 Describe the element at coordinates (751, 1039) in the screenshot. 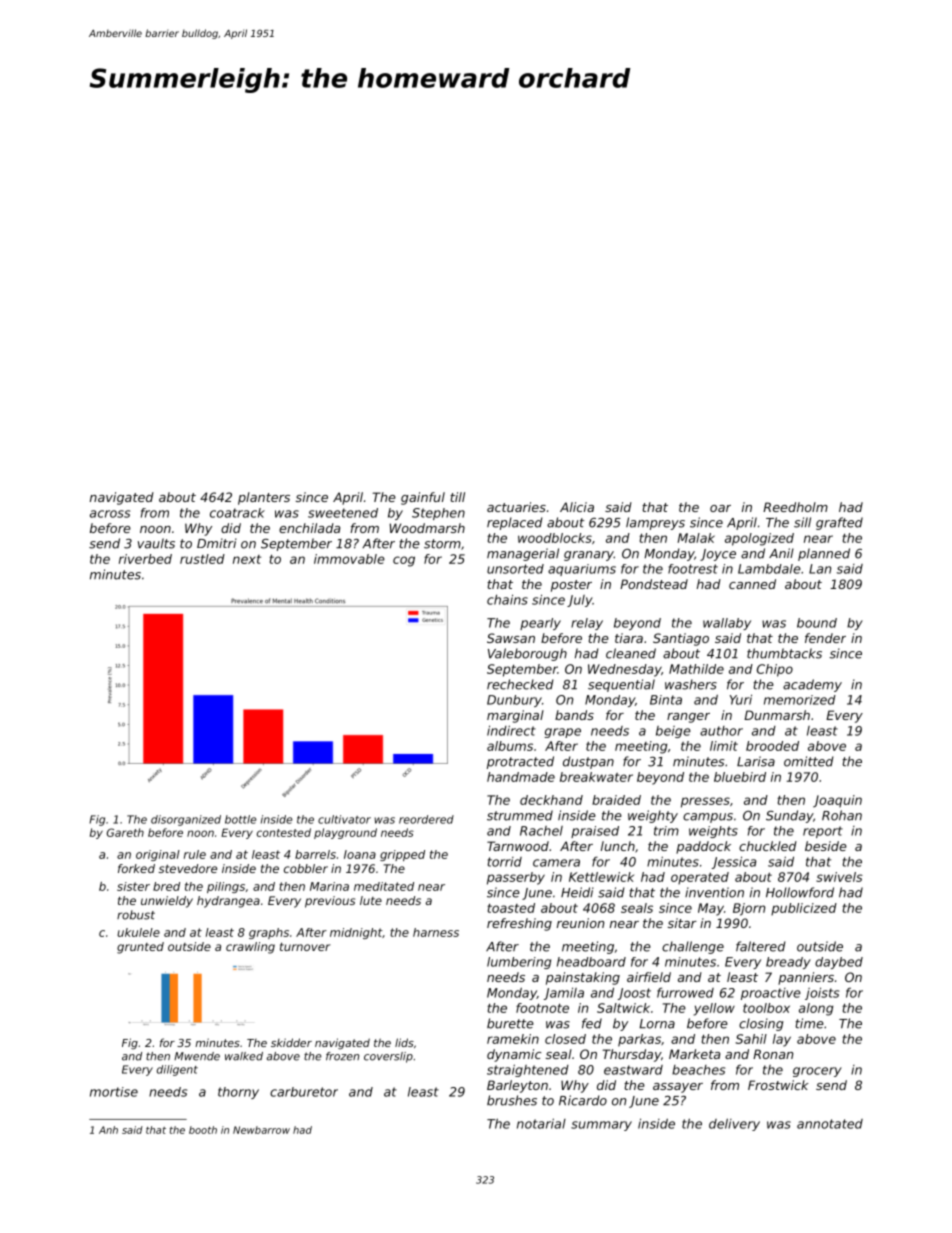

I see `Sahil` at that location.
